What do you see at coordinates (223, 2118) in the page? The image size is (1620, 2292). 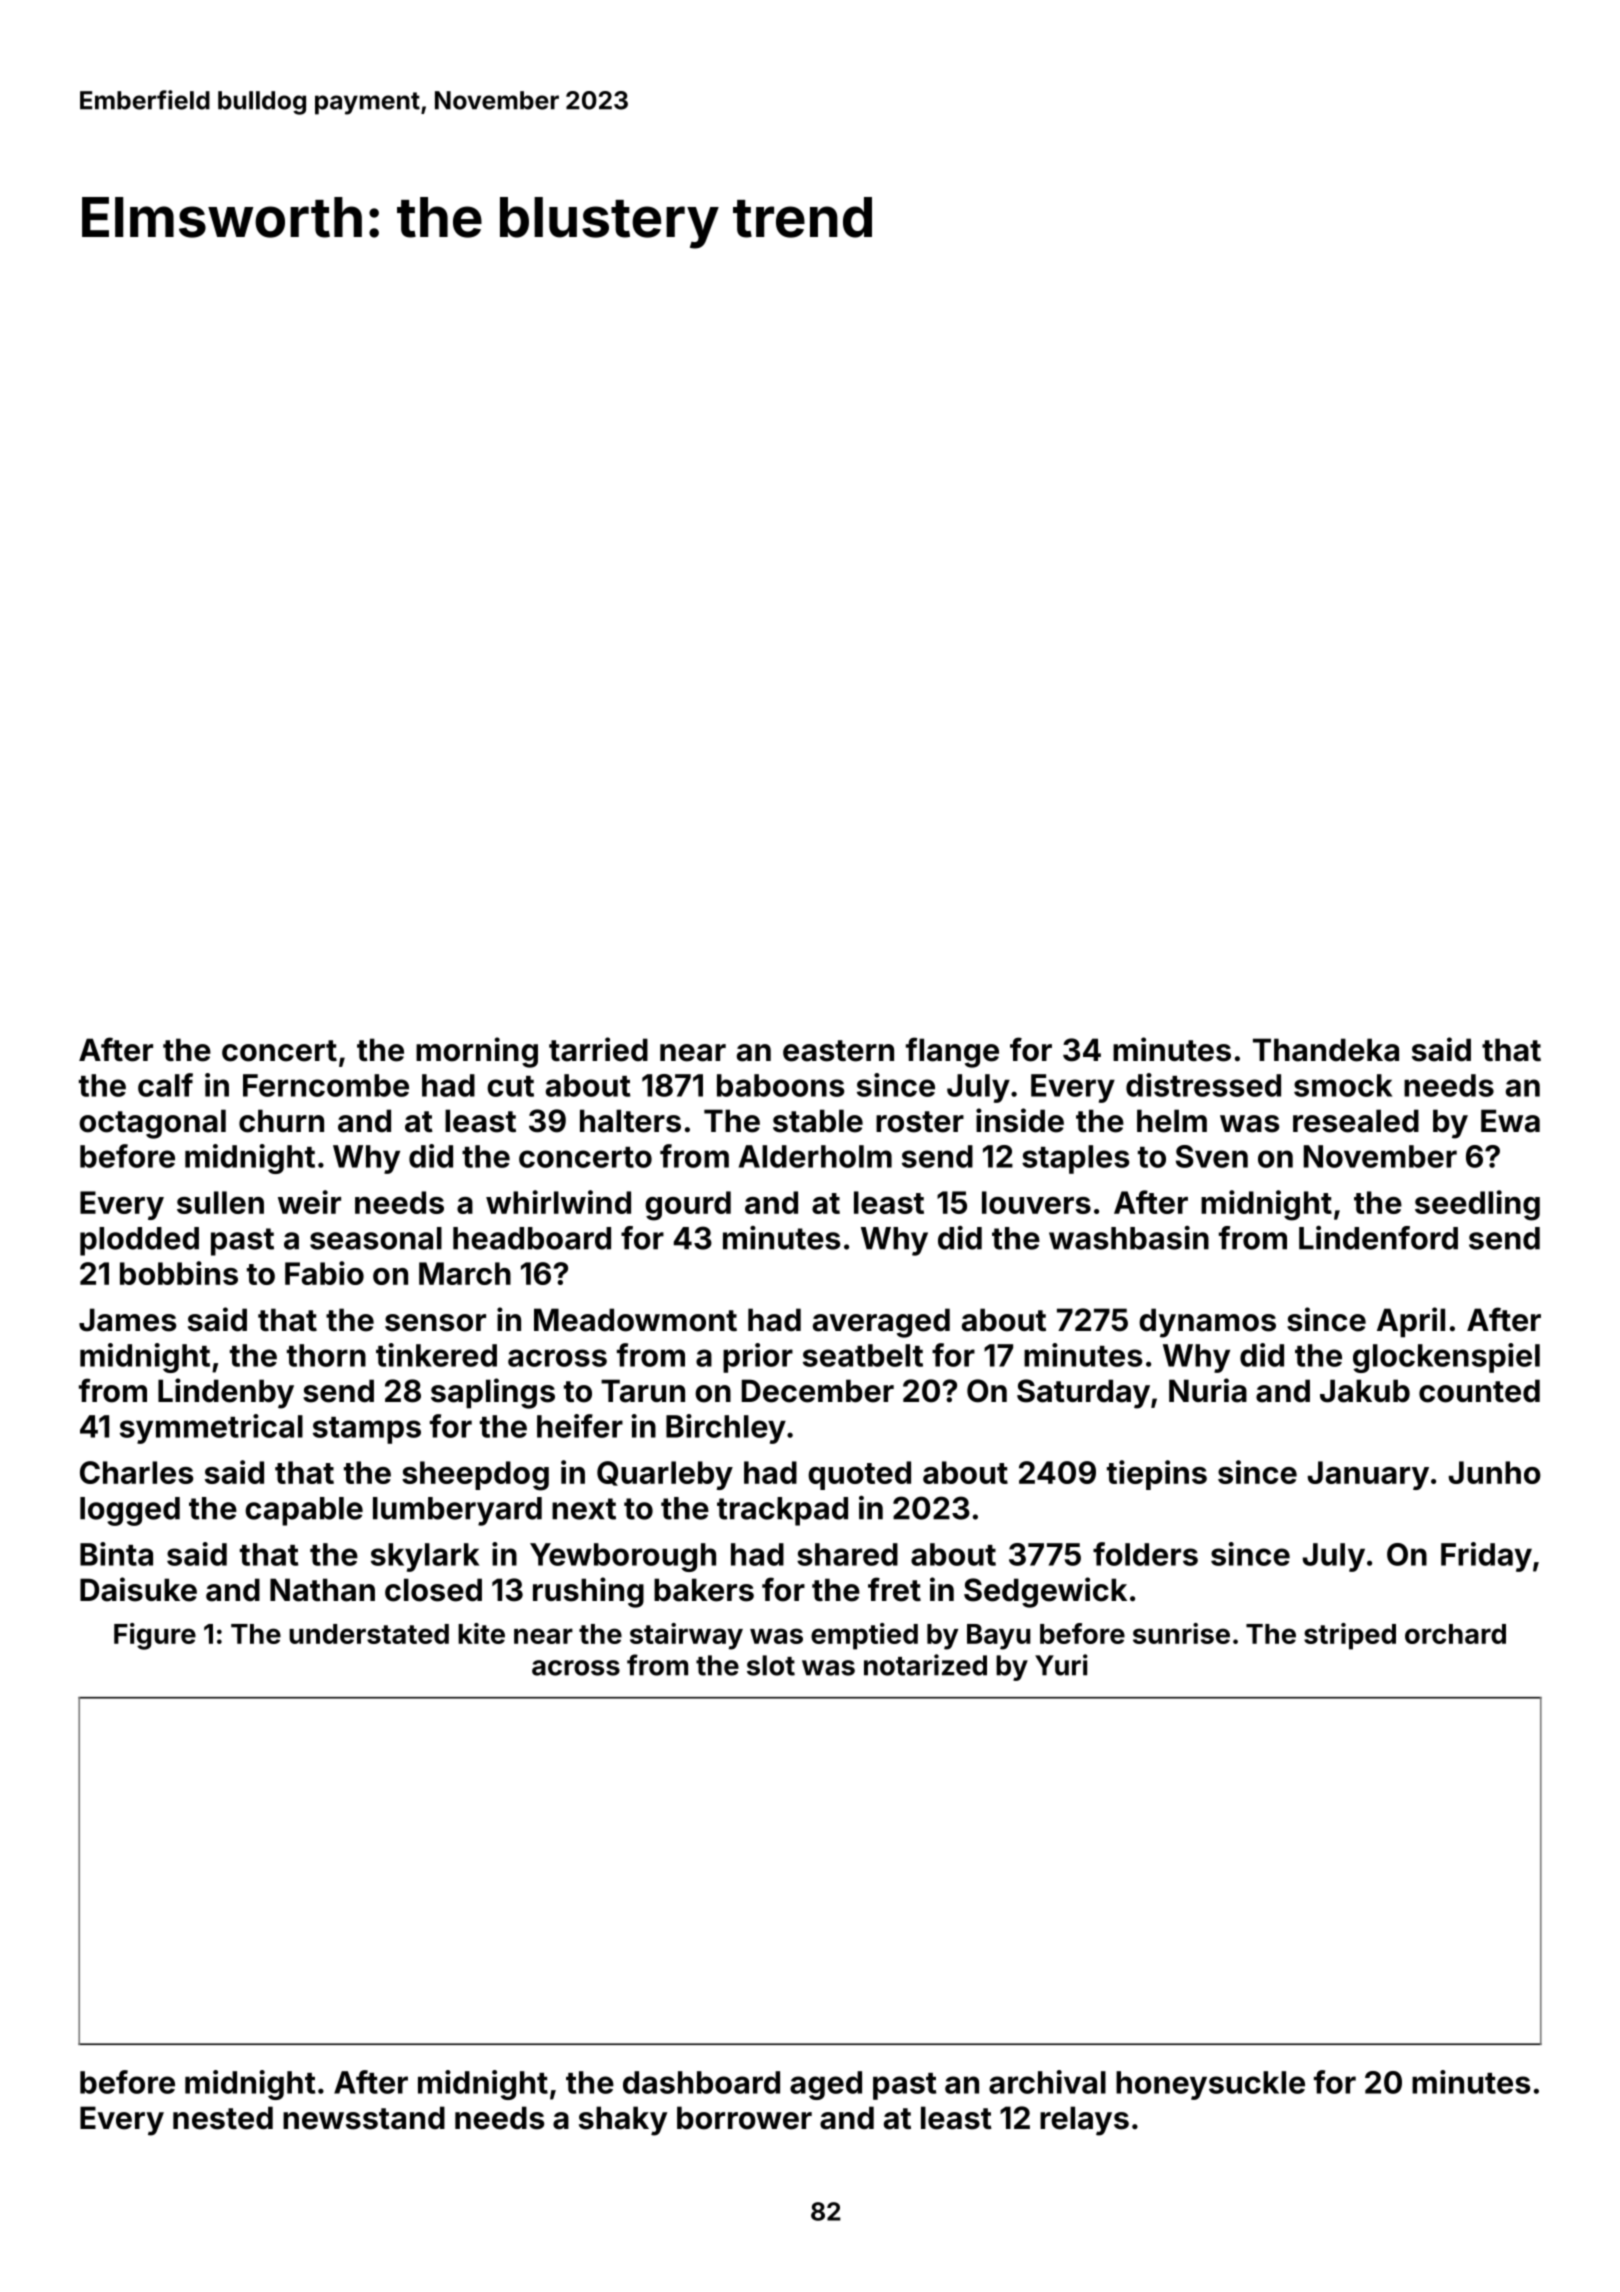 I see `nested` at bounding box center [223, 2118].
